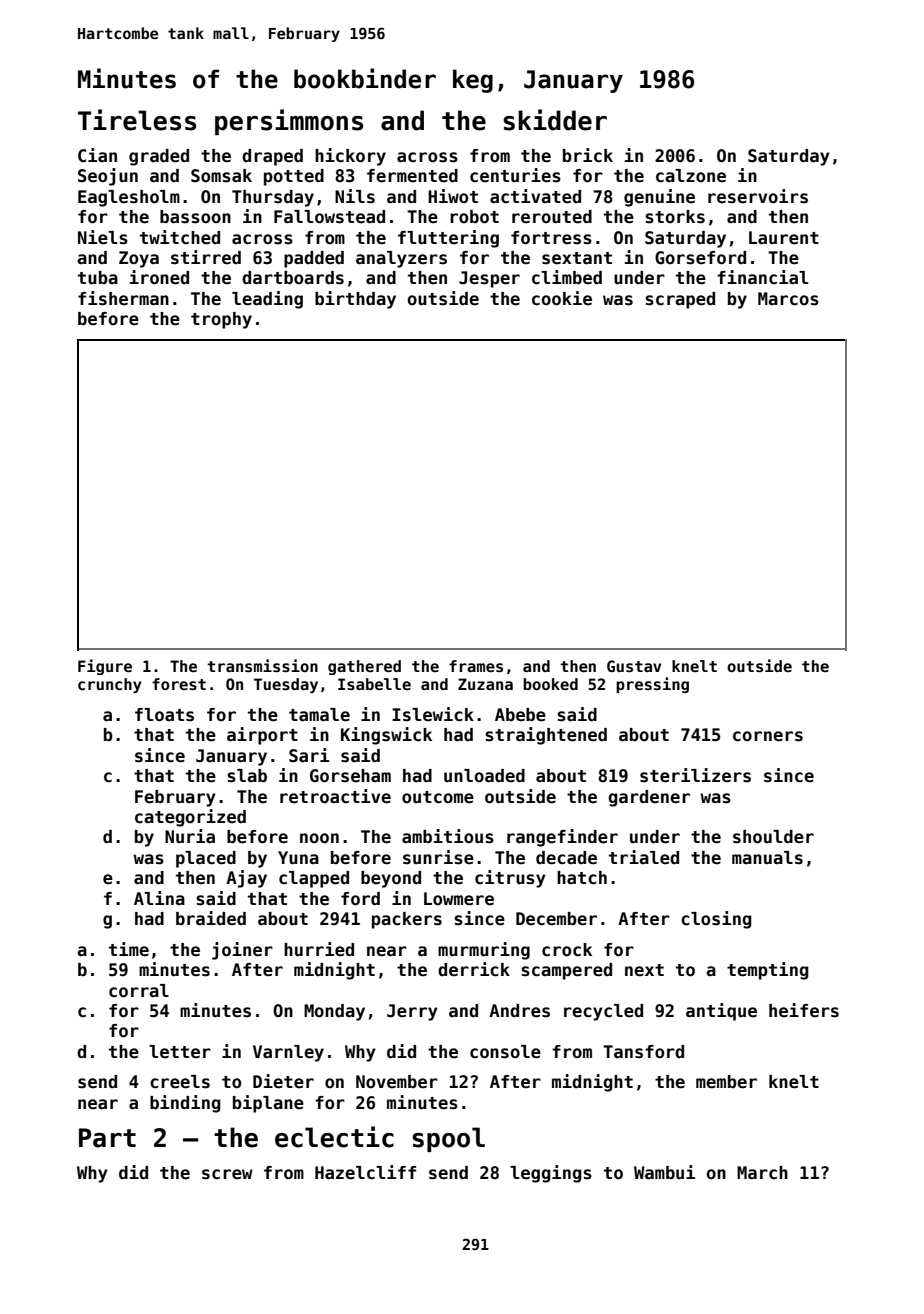 This page has height=1314, width=924. What do you see at coordinates (551, 1174) in the page?
I see `leggings` at bounding box center [551, 1174].
